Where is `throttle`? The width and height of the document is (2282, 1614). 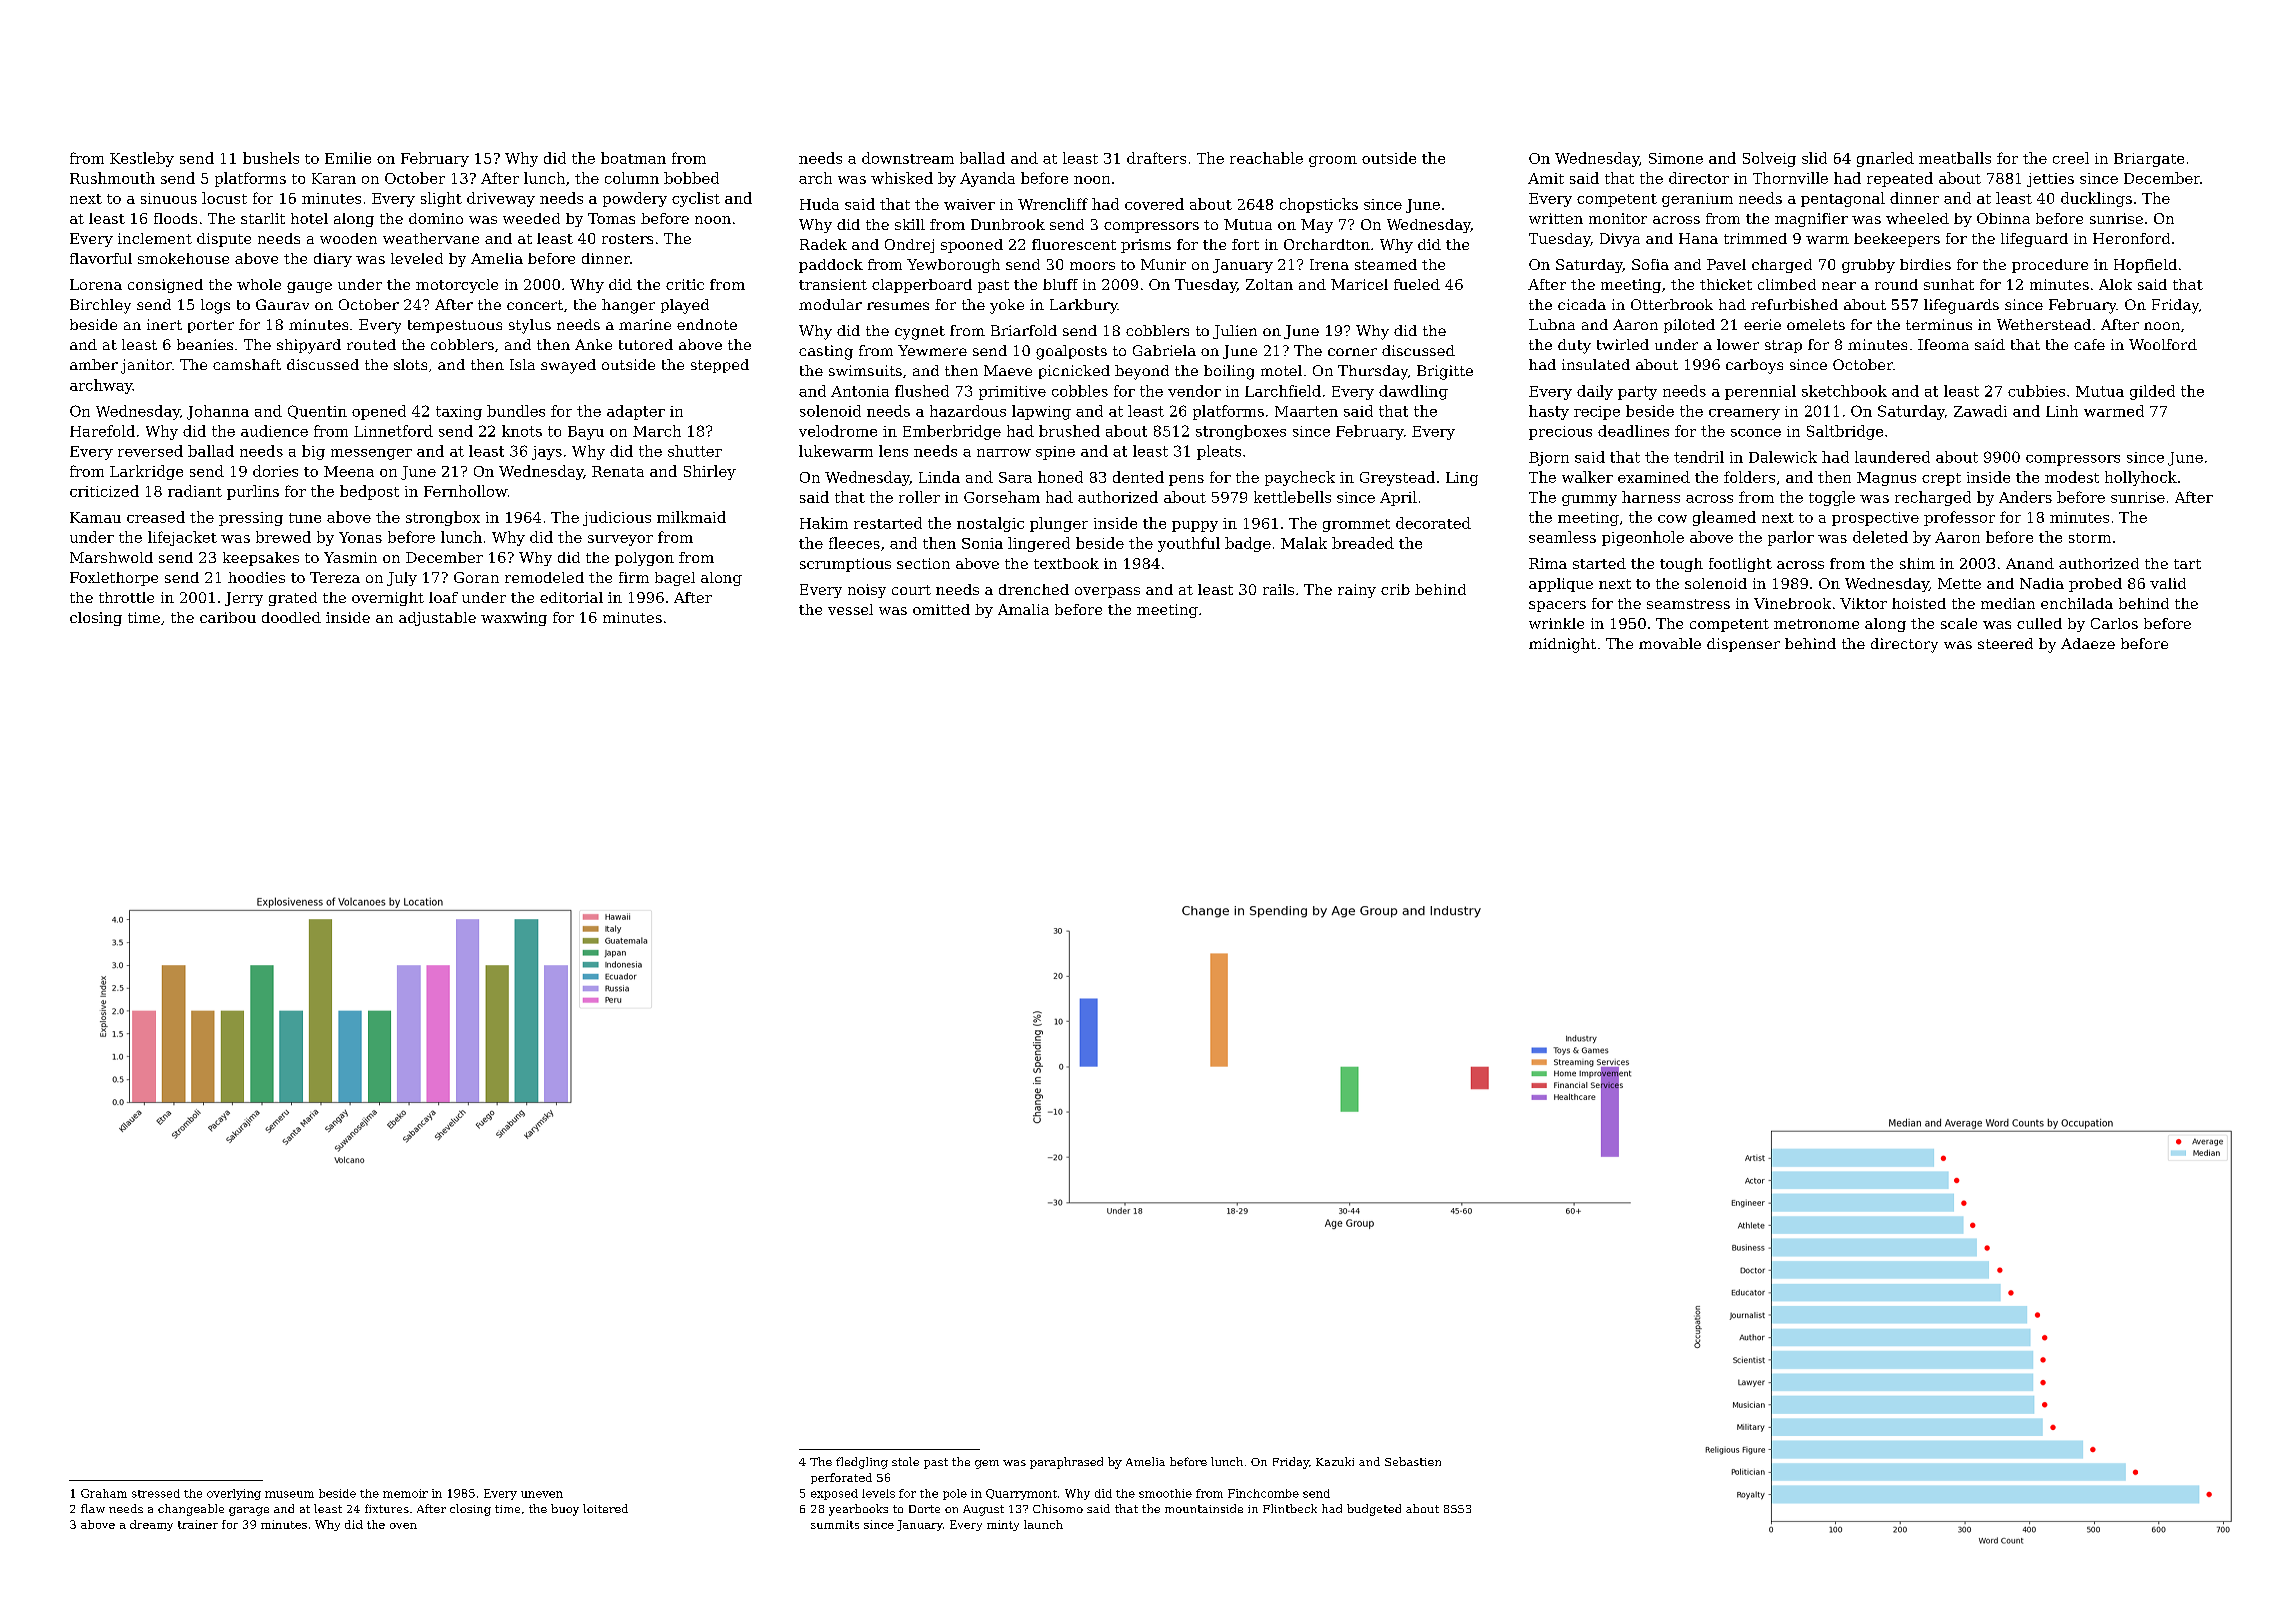
throttle is located at coordinates (126, 597).
